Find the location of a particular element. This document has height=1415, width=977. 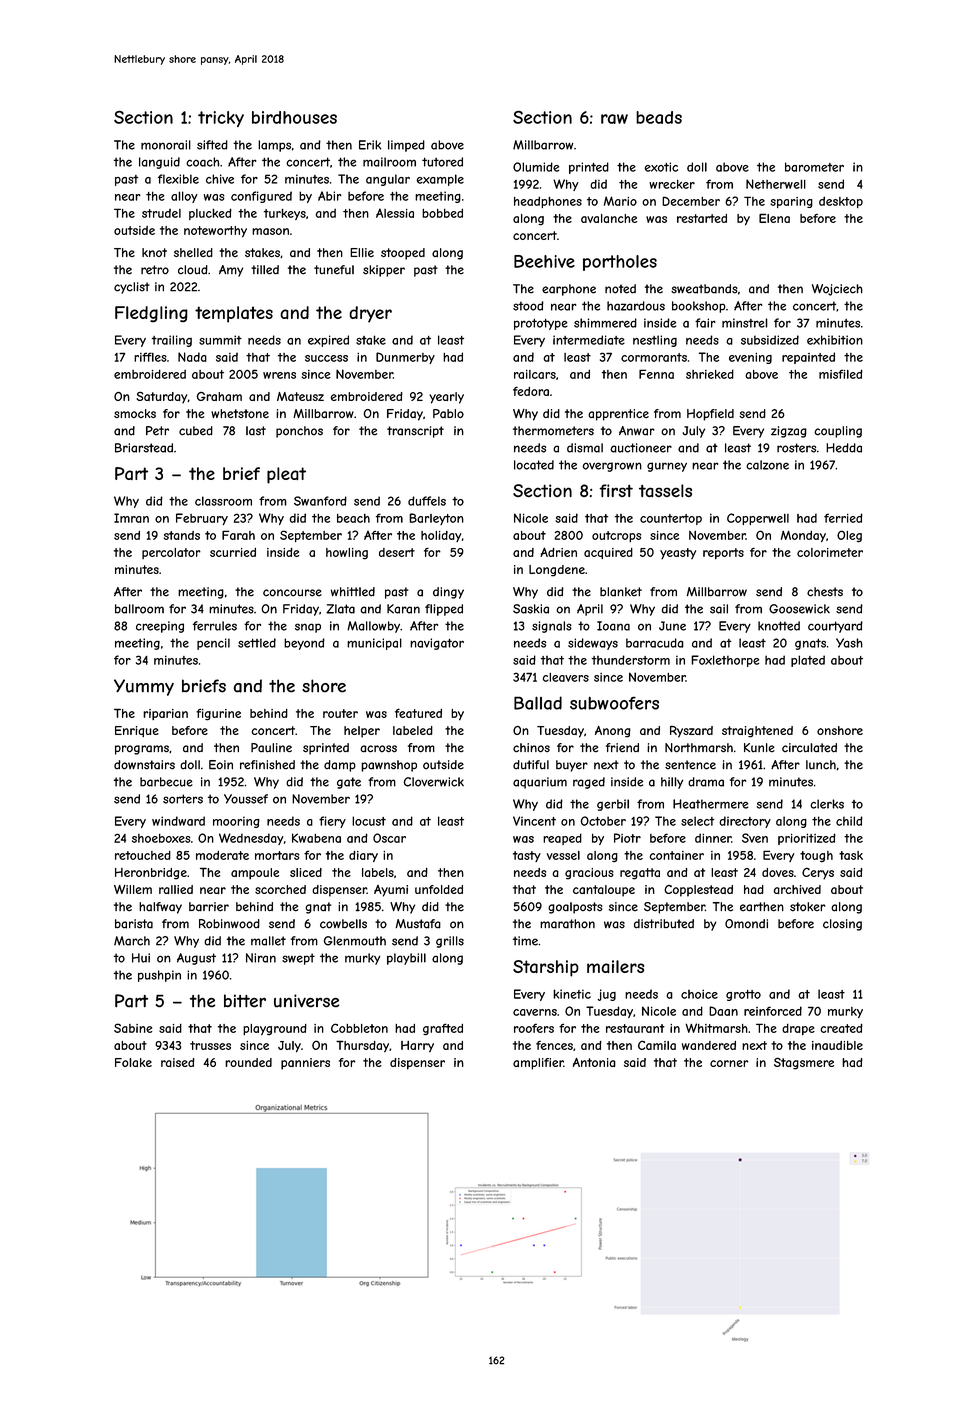

Swanford is located at coordinates (320, 501).
